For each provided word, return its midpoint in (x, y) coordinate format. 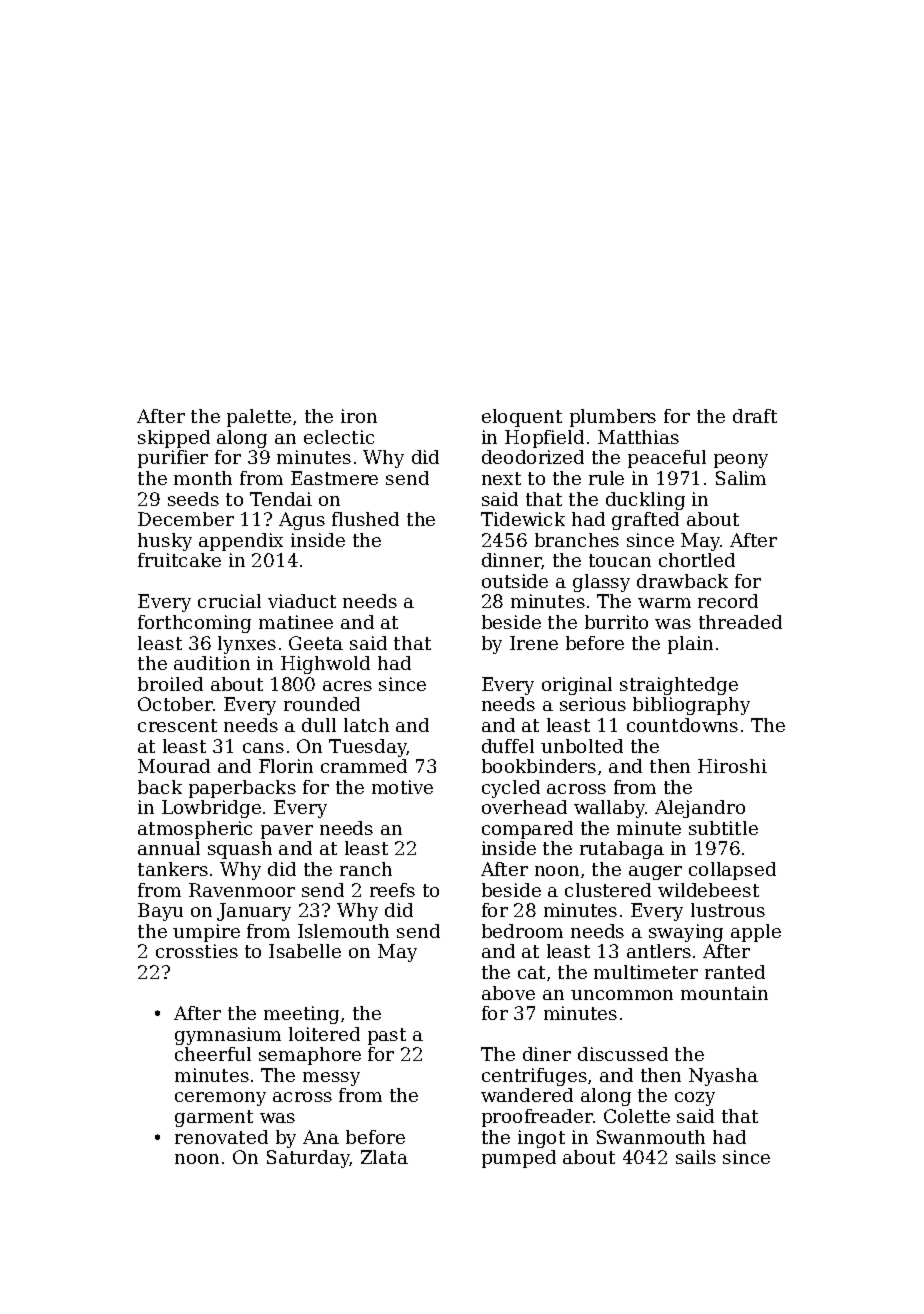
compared (527, 830)
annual (169, 848)
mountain (724, 993)
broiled (170, 684)
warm (664, 603)
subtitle (723, 828)
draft (755, 416)
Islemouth (343, 931)
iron (359, 416)
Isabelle (305, 951)
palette (259, 418)
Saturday (308, 1159)
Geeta (316, 643)
